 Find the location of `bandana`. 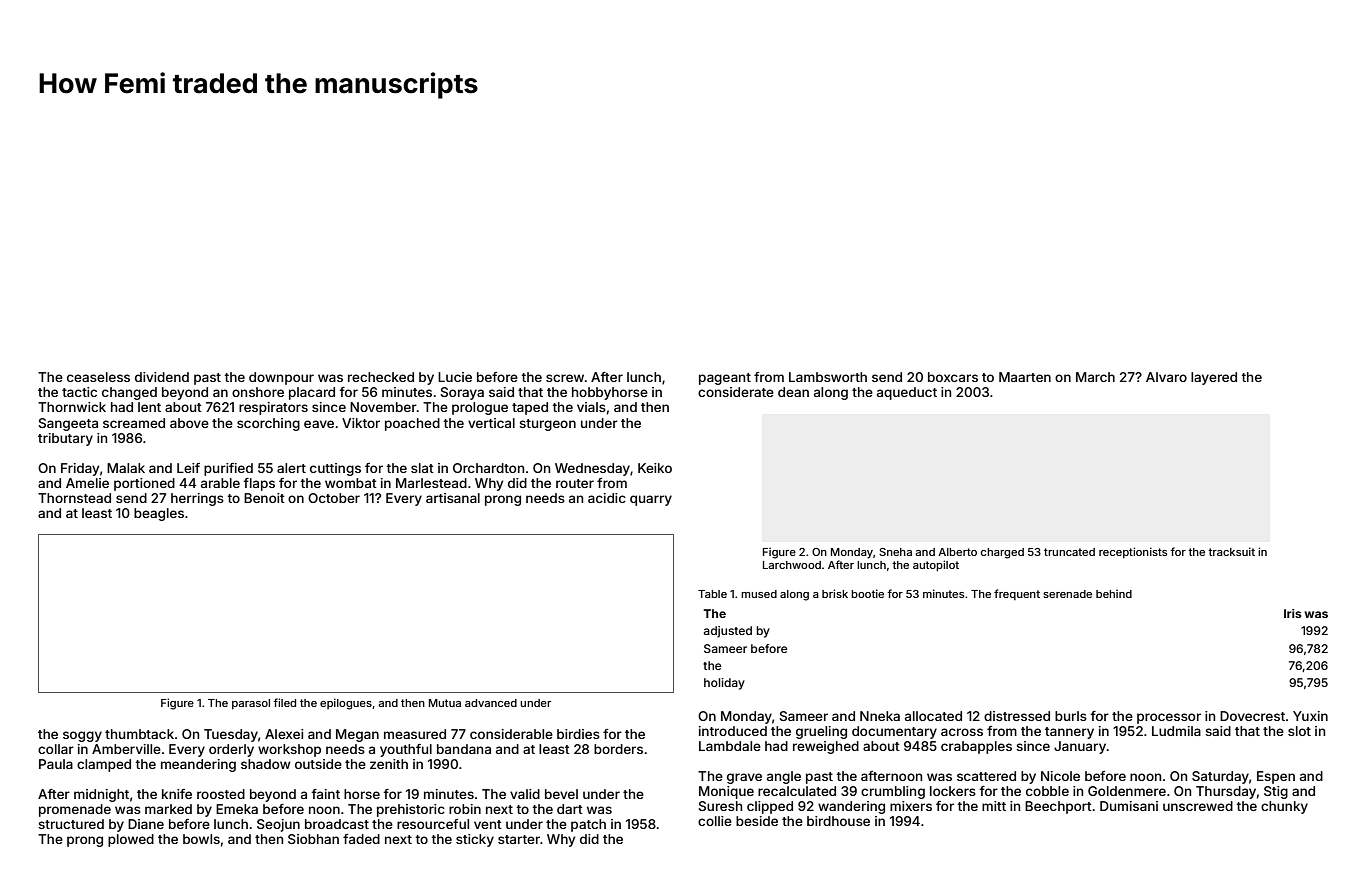

bandana is located at coordinates (464, 749).
